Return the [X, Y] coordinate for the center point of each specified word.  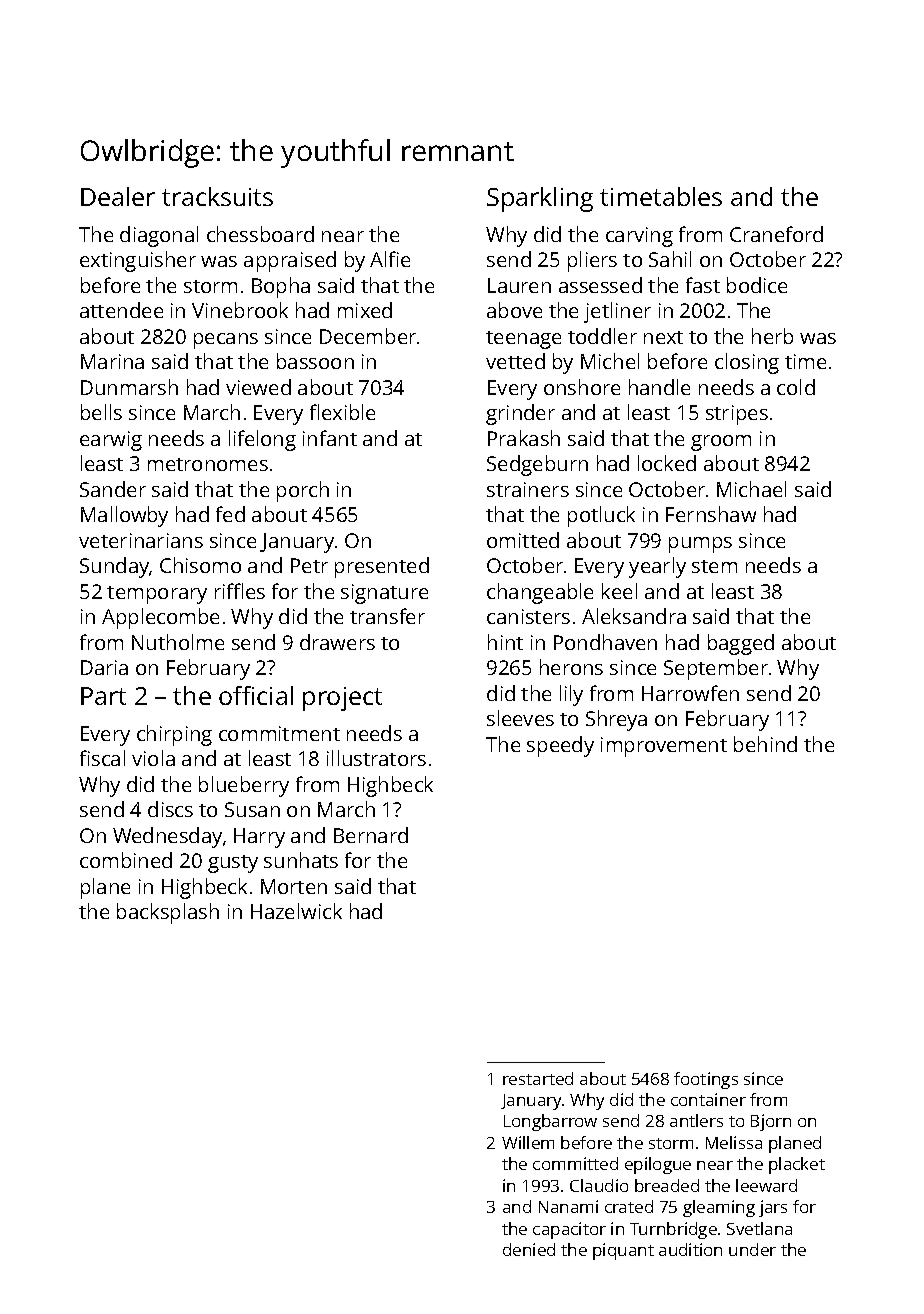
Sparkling [540, 199]
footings [706, 1080]
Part [103, 696]
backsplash [168, 913]
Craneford [776, 234]
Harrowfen [690, 693]
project [342, 699]
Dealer [118, 196]
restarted [538, 1078]
